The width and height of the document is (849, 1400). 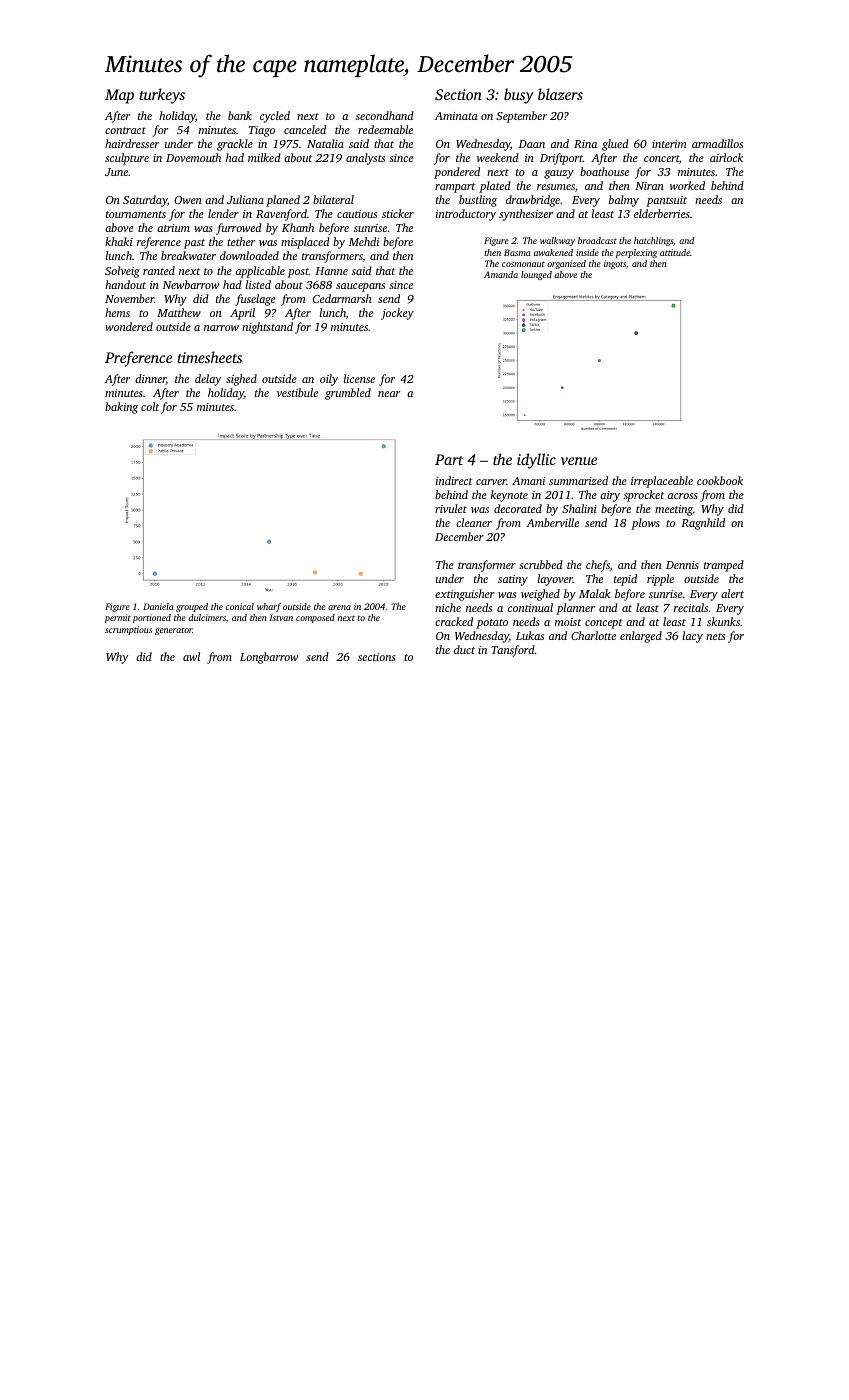 What do you see at coordinates (150, 379) in the document?
I see `dinner` at bounding box center [150, 379].
